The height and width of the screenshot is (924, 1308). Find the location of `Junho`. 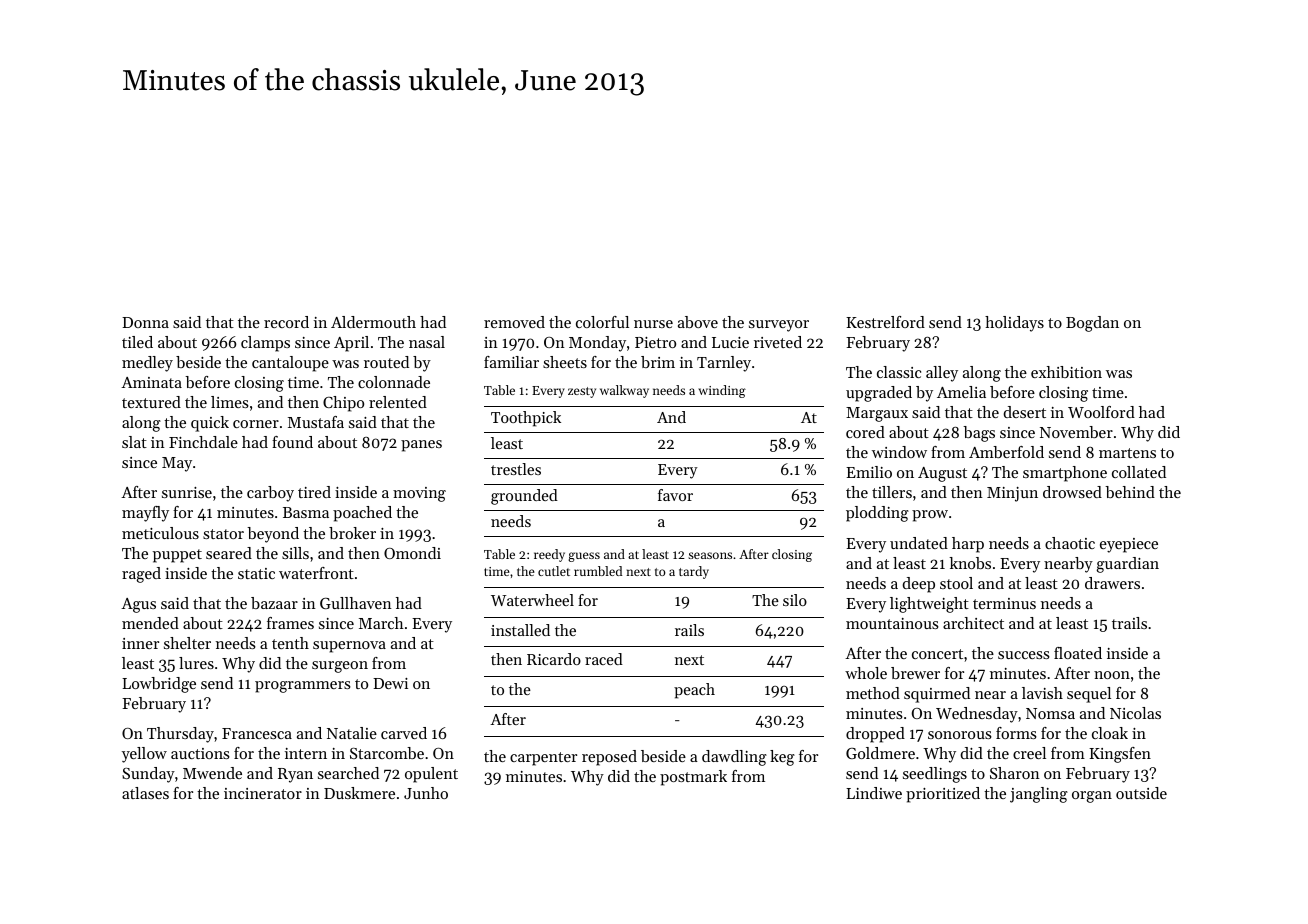

Junho is located at coordinates (426, 793).
